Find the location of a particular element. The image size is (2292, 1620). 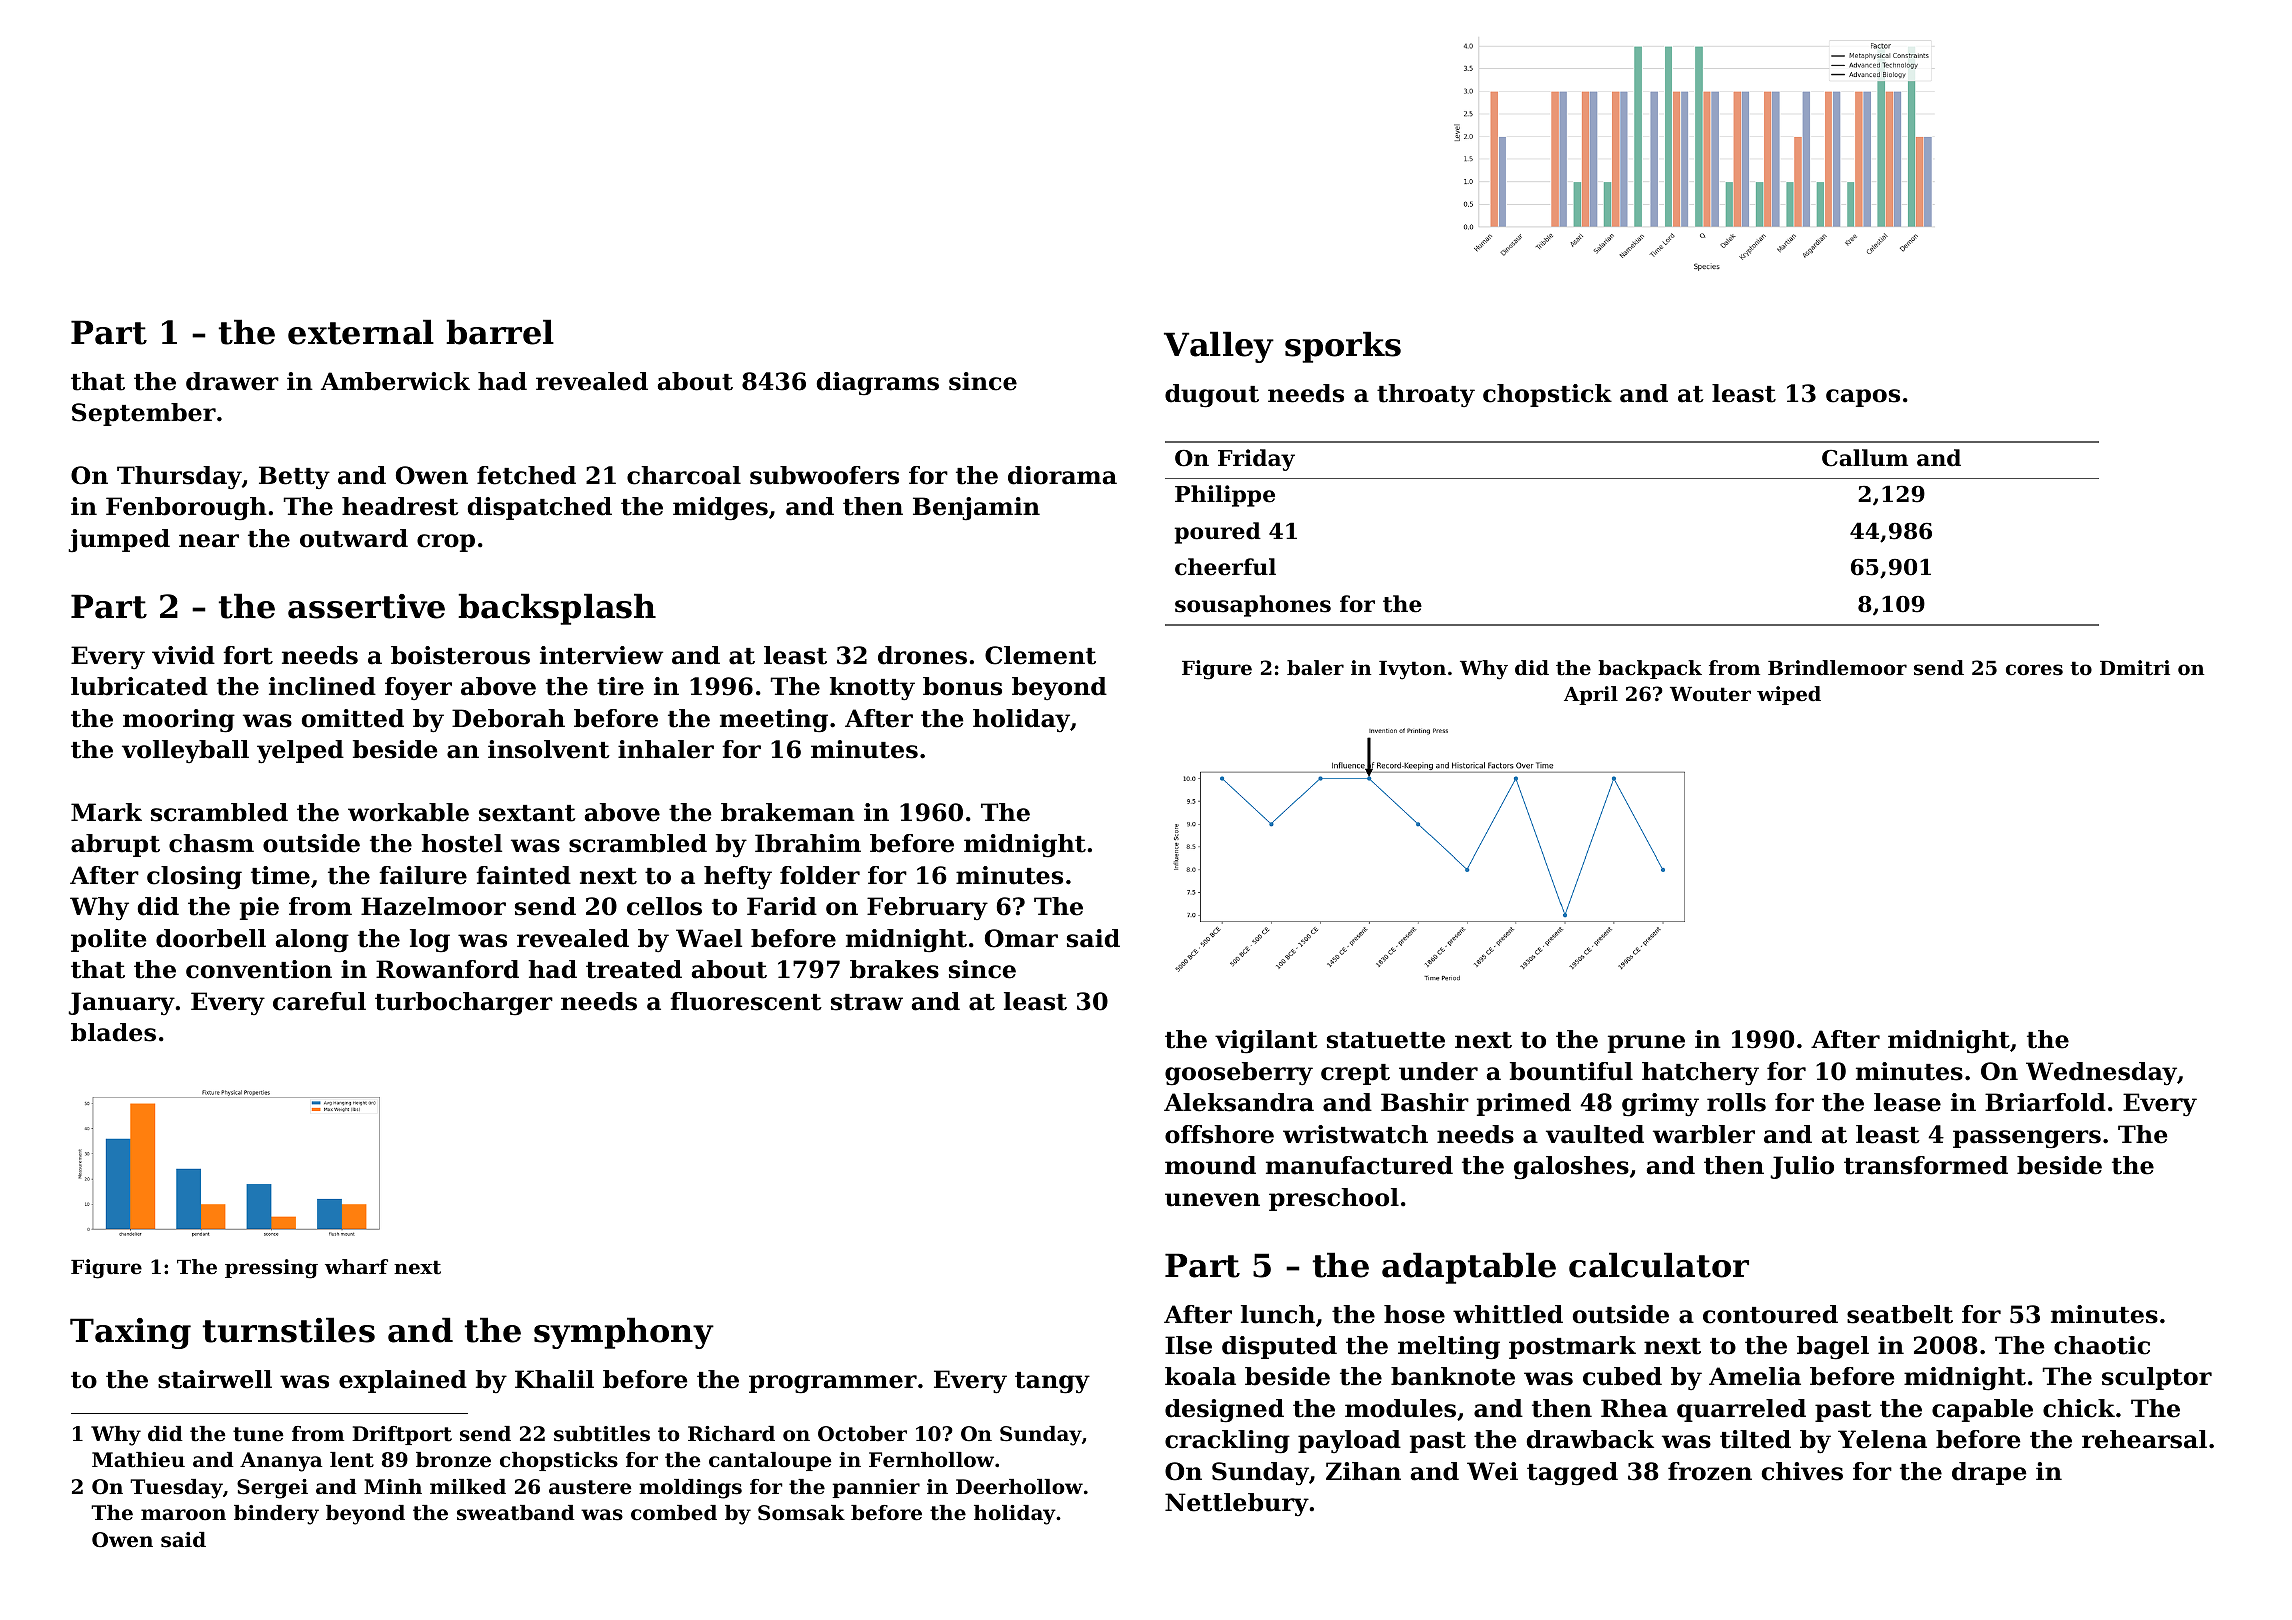

wiped is located at coordinates (1789, 695).
